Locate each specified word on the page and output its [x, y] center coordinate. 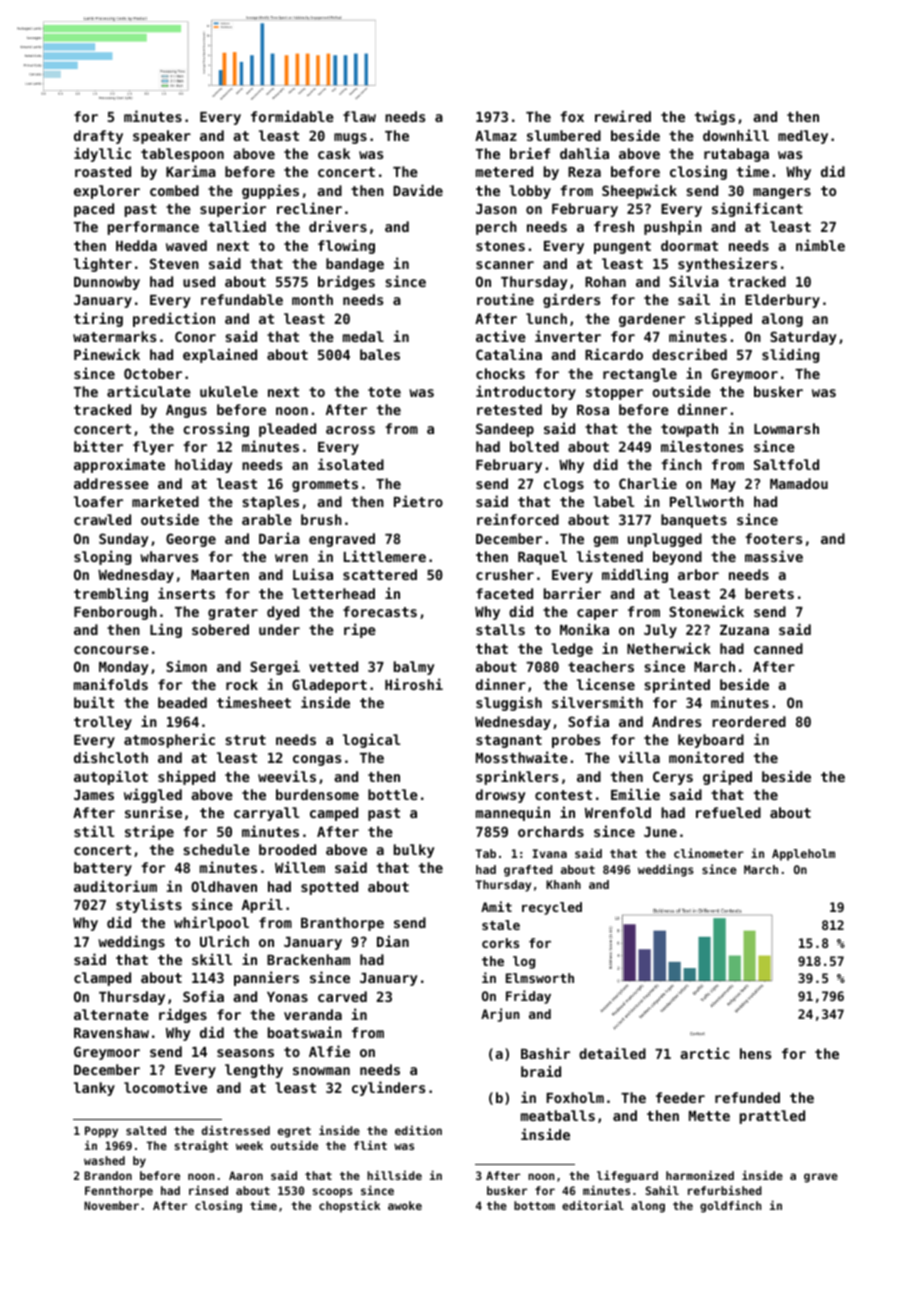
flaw [359, 116]
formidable [292, 116]
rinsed [208, 1190]
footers [773, 538]
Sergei [275, 667]
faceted [504, 593]
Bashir [545, 1053]
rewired [623, 116]
